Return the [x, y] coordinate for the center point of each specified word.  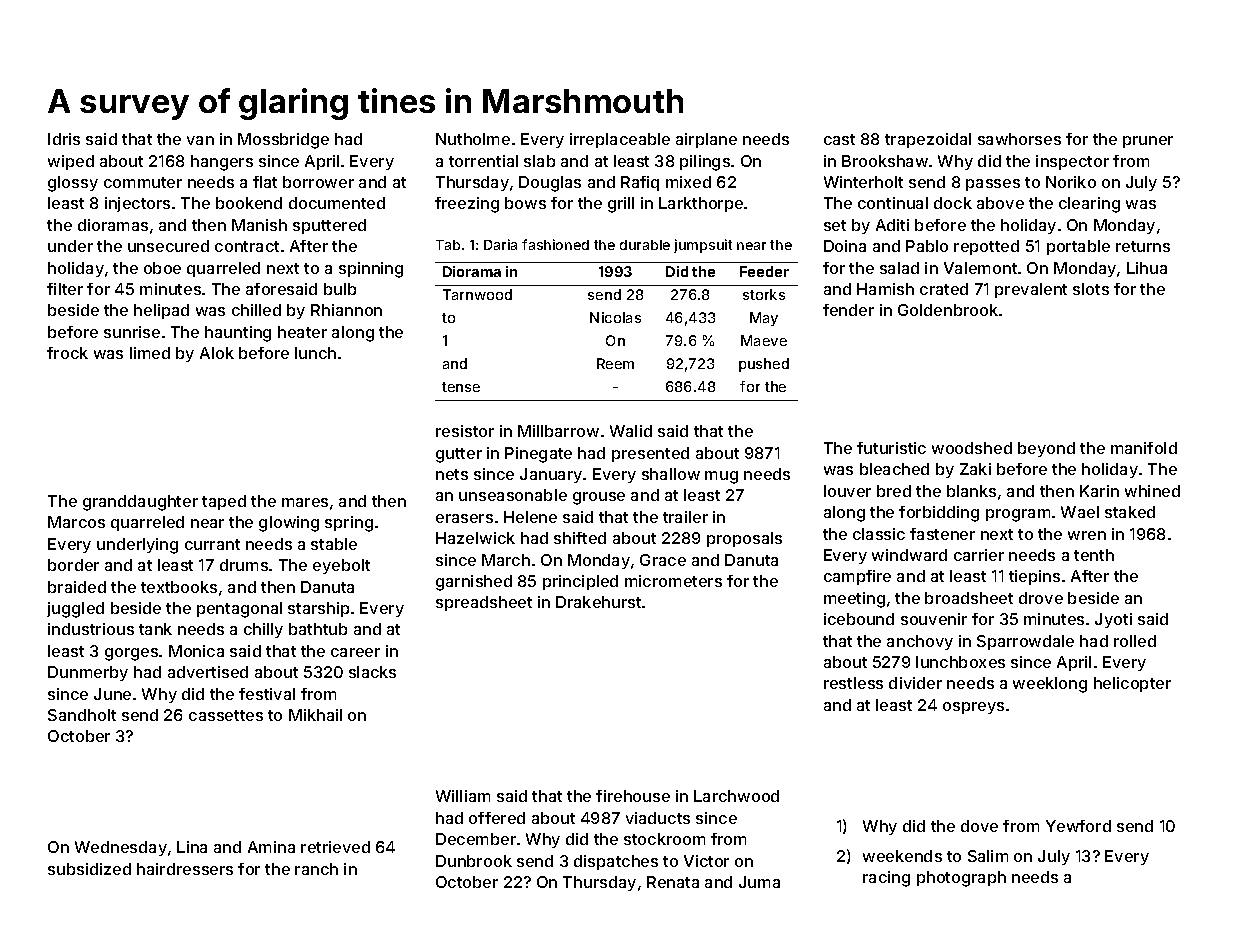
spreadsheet [484, 603]
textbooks [179, 587]
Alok [217, 353]
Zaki [975, 469]
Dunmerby [88, 673]
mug [721, 477]
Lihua [1147, 268]
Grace [663, 560]
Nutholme [473, 139]
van [200, 140]
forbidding [939, 514]
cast [839, 139]
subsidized [89, 869]
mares [305, 502]
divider [915, 683]
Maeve [764, 340]
